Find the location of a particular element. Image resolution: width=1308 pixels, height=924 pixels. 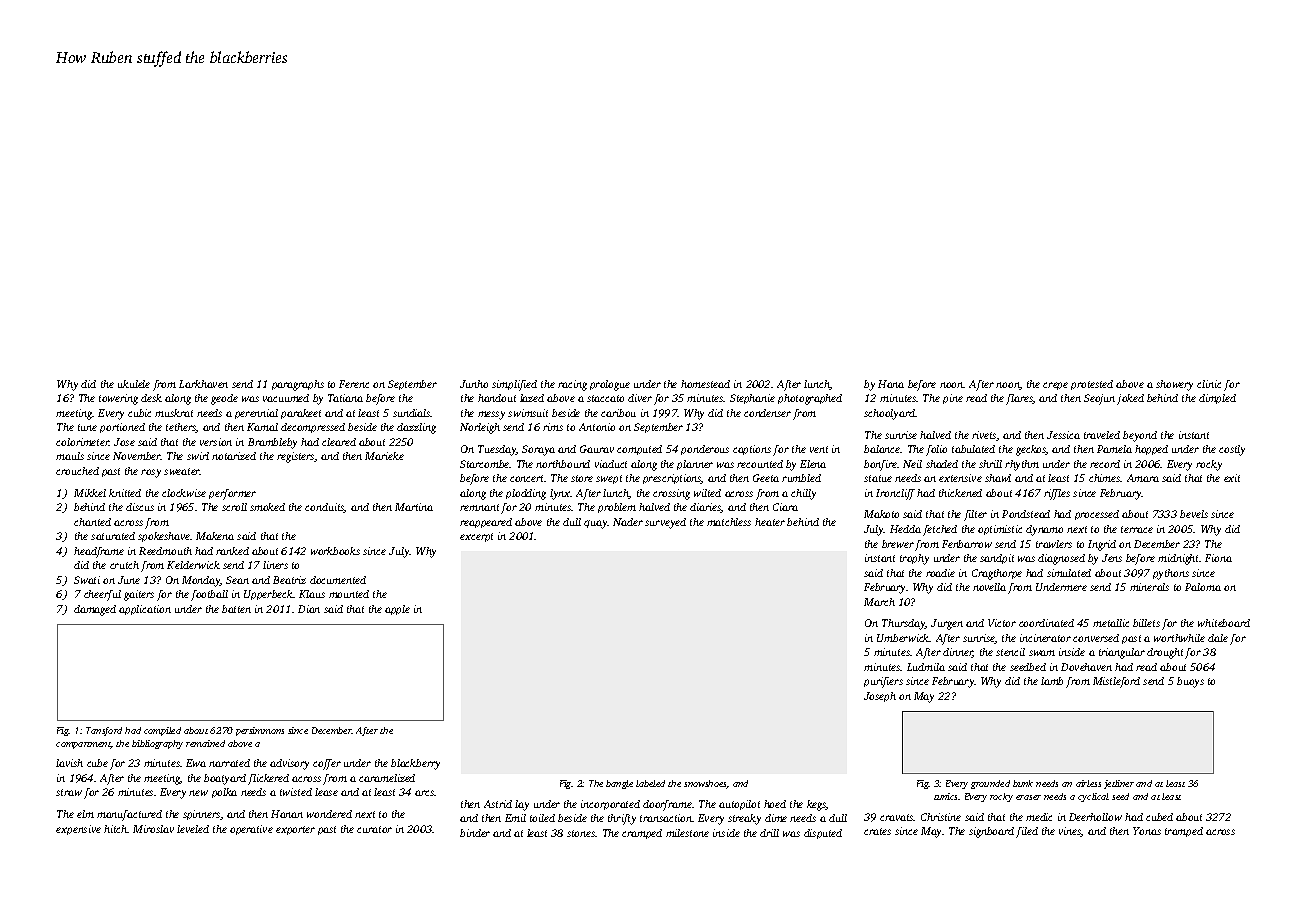

towering is located at coordinates (118, 399).
